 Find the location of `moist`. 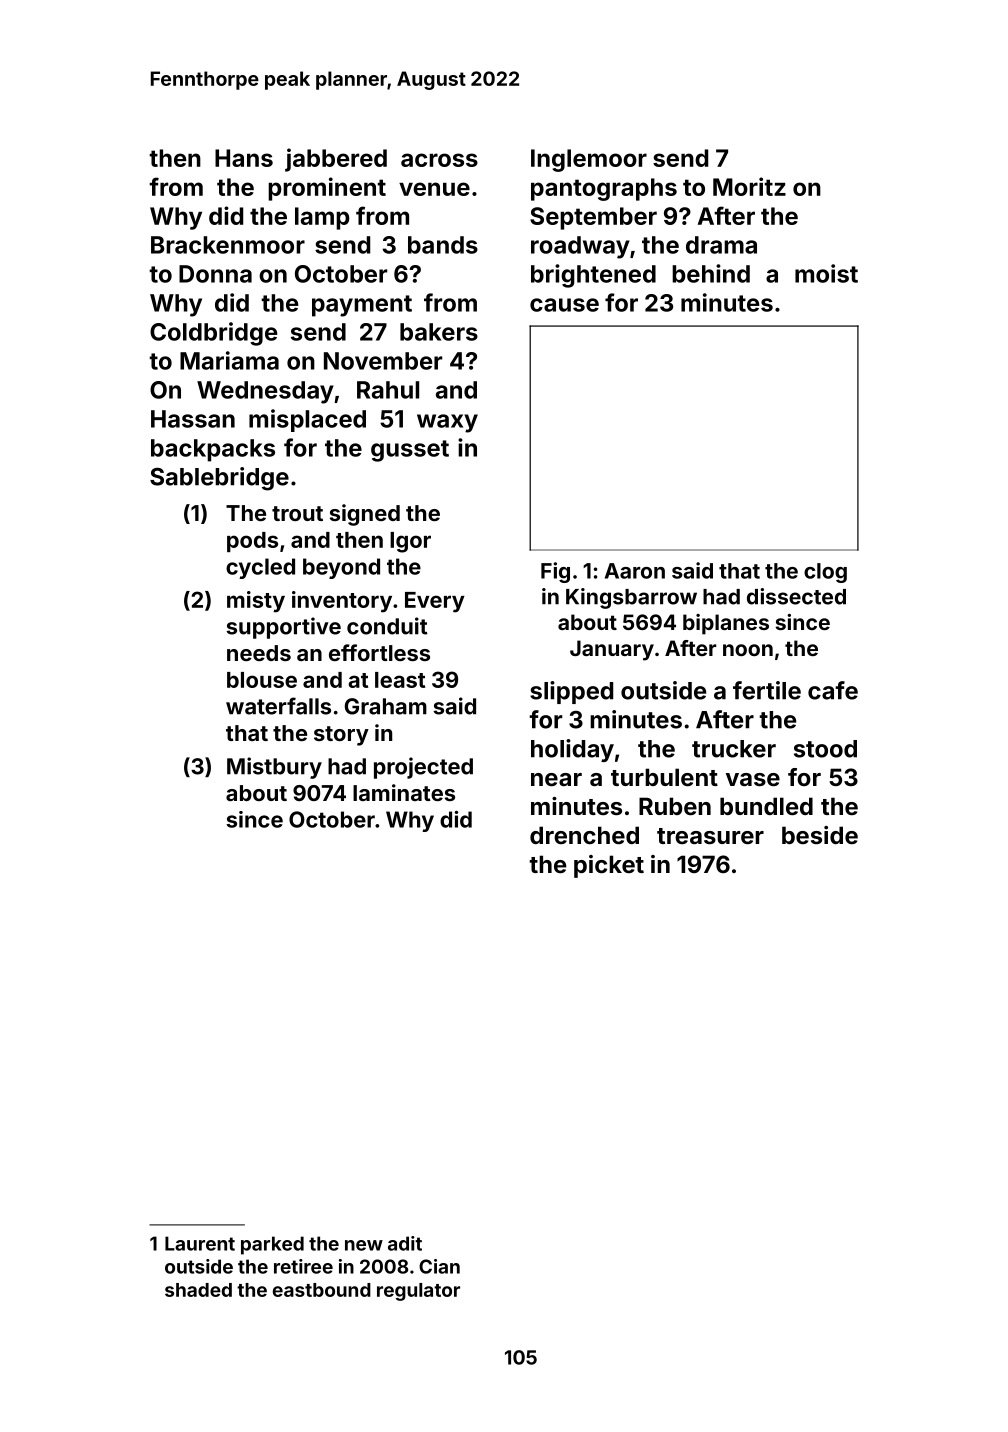

moist is located at coordinates (826, 273).
